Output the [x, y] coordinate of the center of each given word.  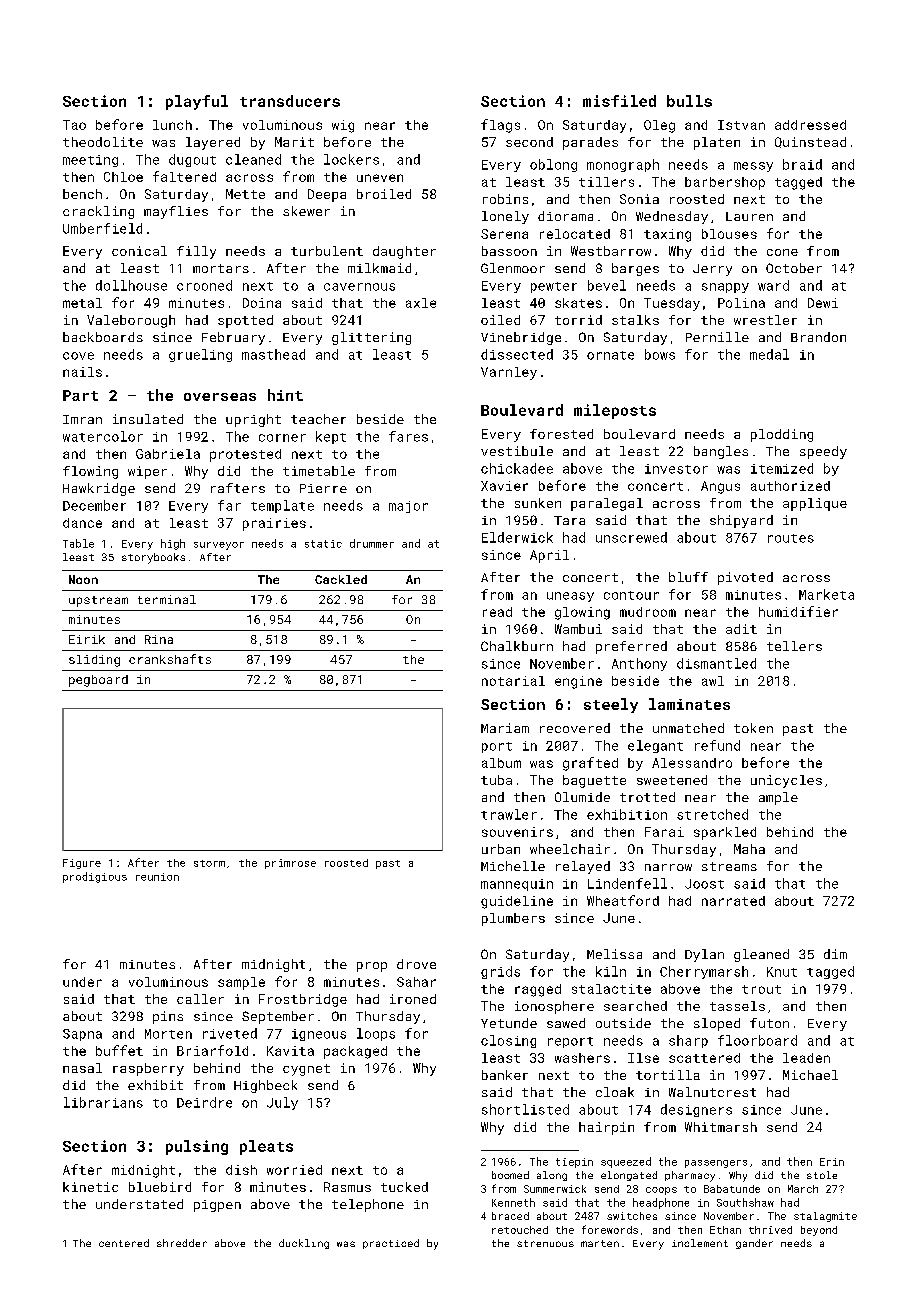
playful [197, 102]
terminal [167, 599]
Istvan [741, 125]
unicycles [786, 781]
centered [124, 1243]
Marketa [826, 594]
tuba [496, 780]
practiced [391, 1244]
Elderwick [517, 537]
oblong [553, 165]
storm [209, 863]
